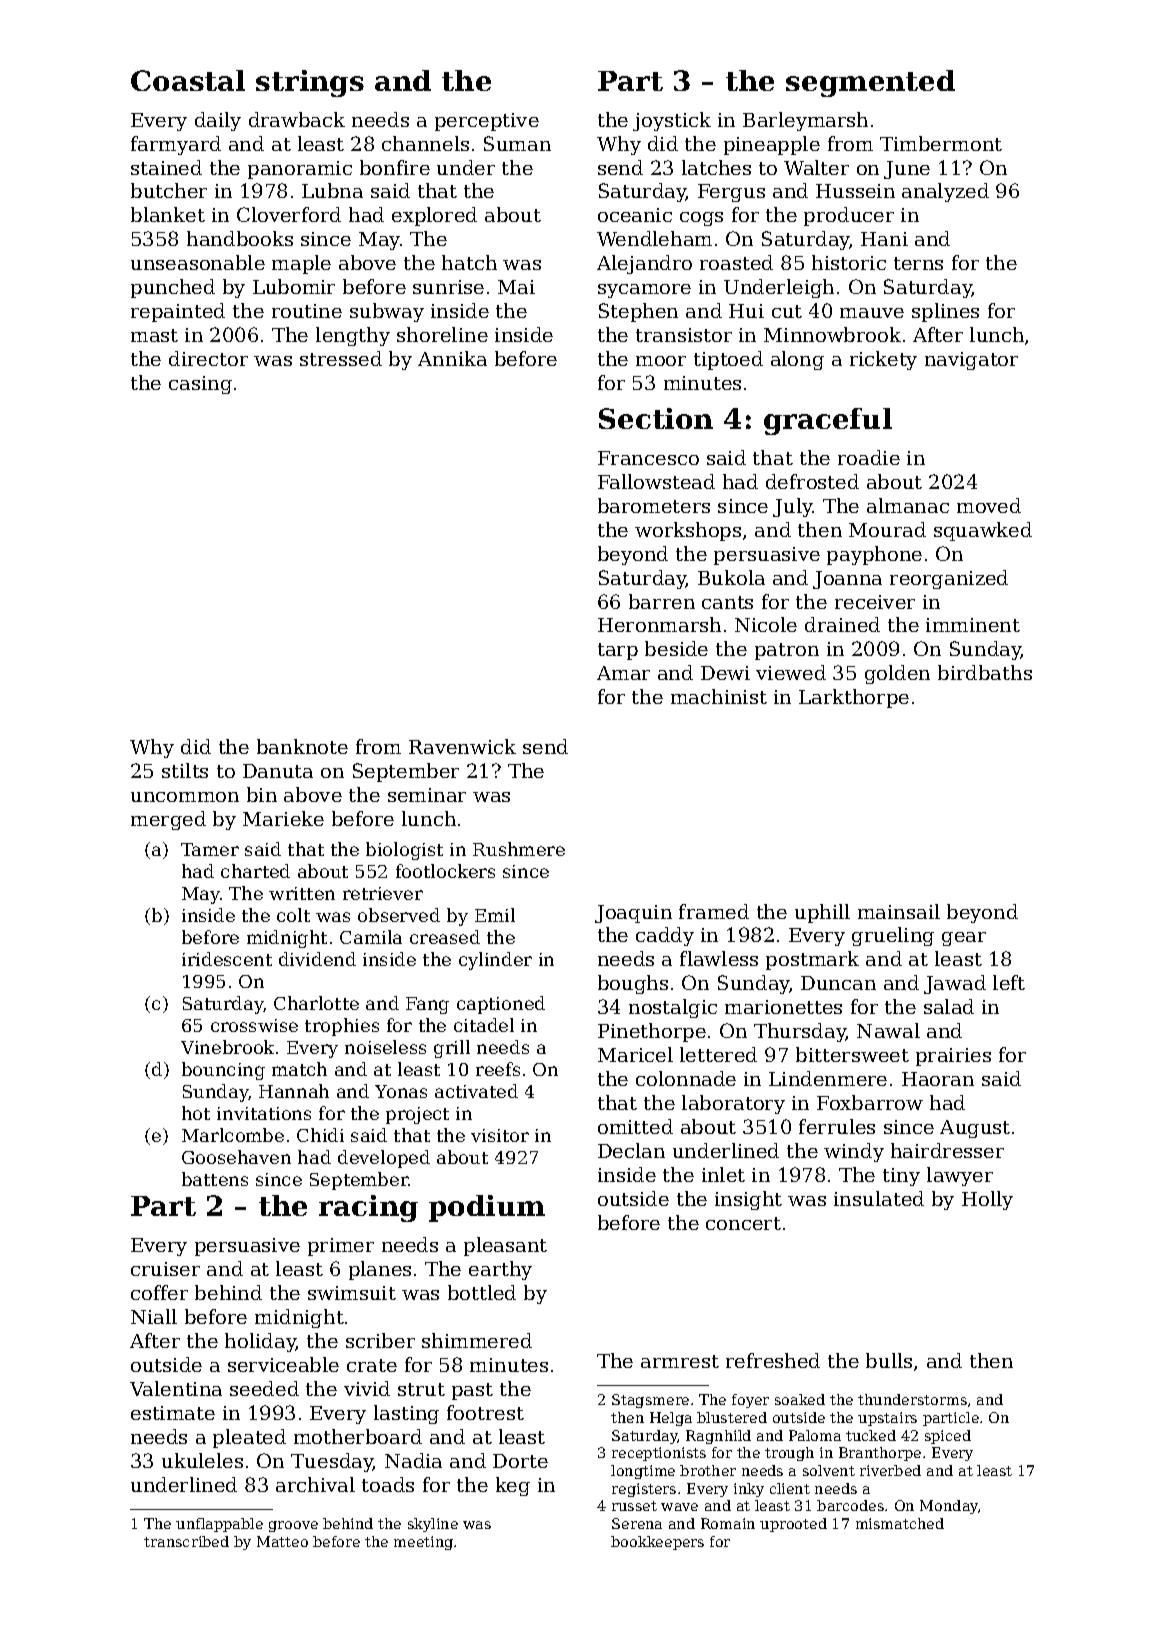 The height and width of the screenshot is (1651, 1167). Describe the element at coordinates (302, 746) in the screenshot. I see `banknote` at that location.
